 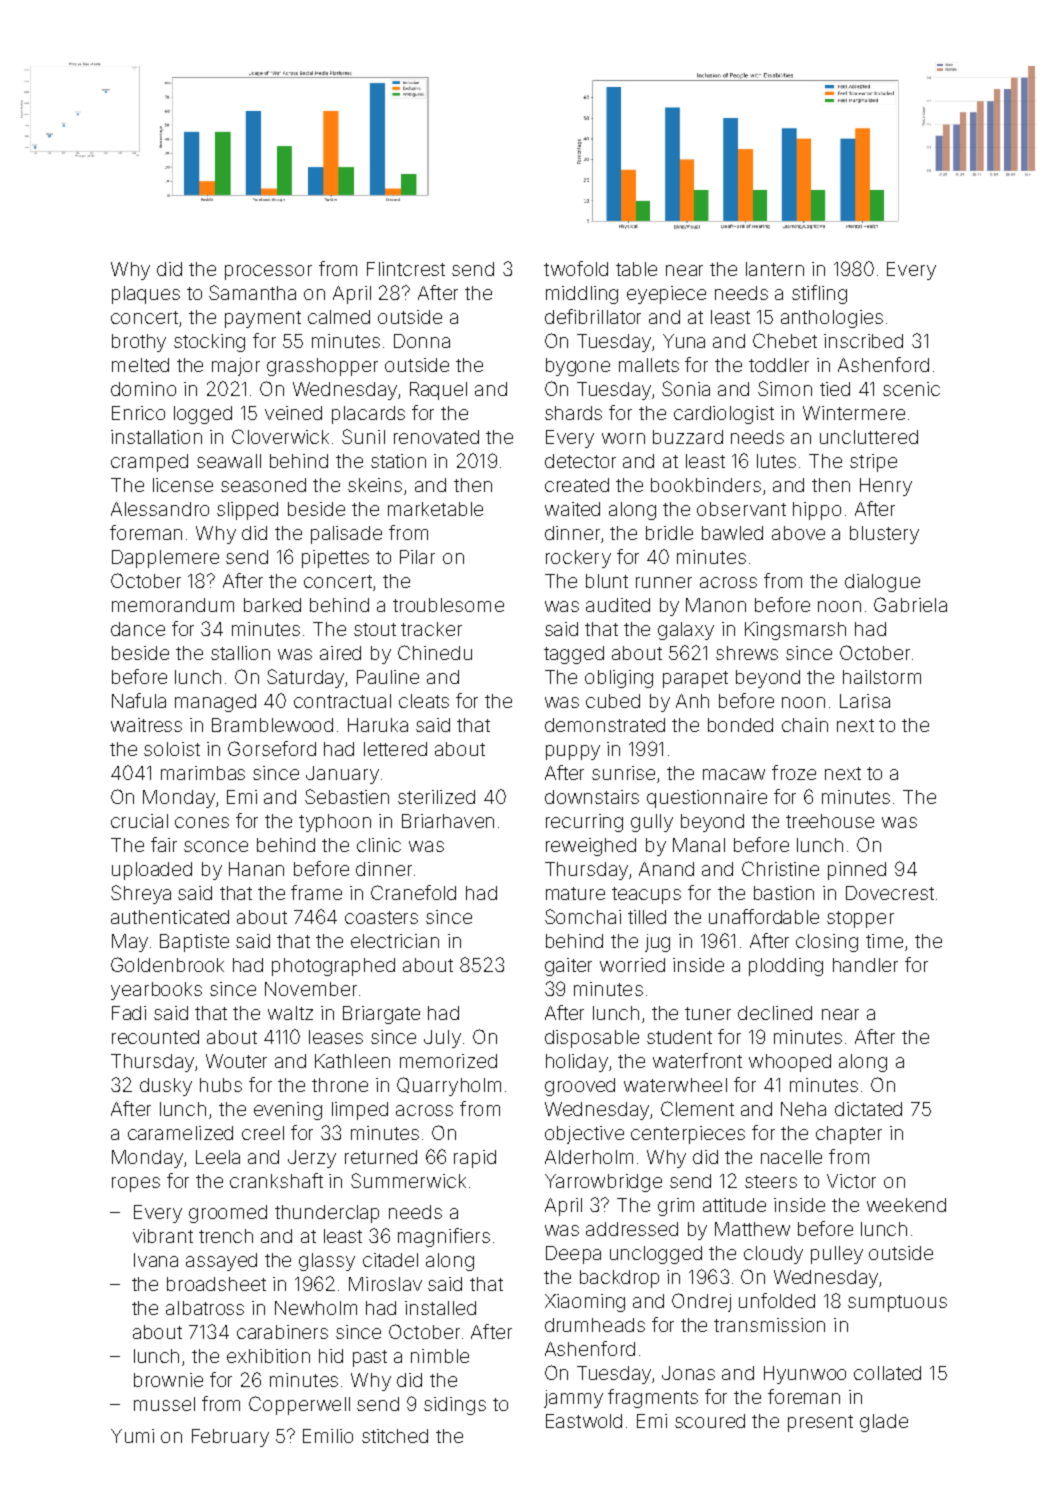 What do you see at coordinates (346, 535) in the screenshot?
I see `palisade` at bounding box center [346, 535].
